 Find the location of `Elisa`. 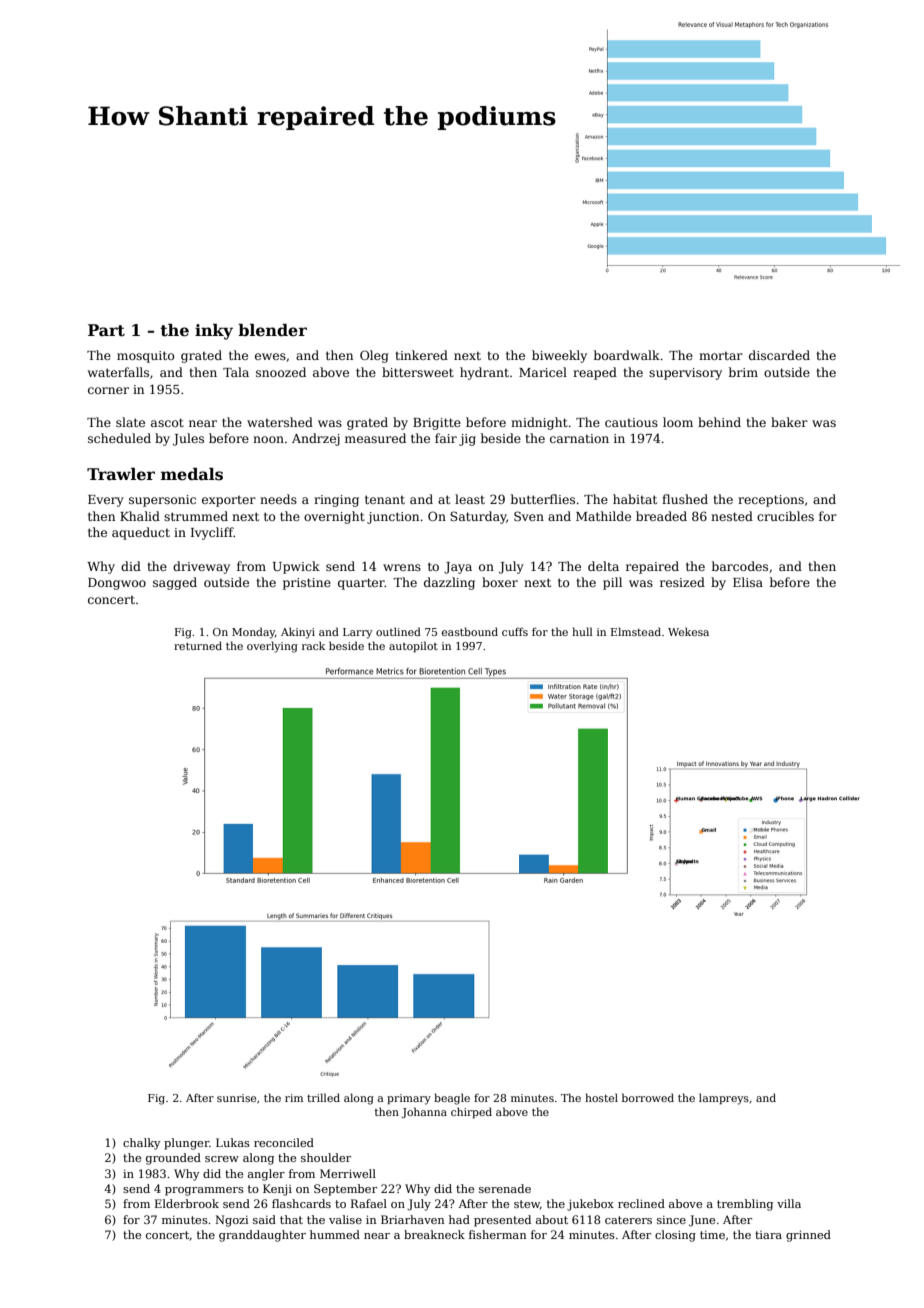

Elisa is located at coordinates (748, 582).
